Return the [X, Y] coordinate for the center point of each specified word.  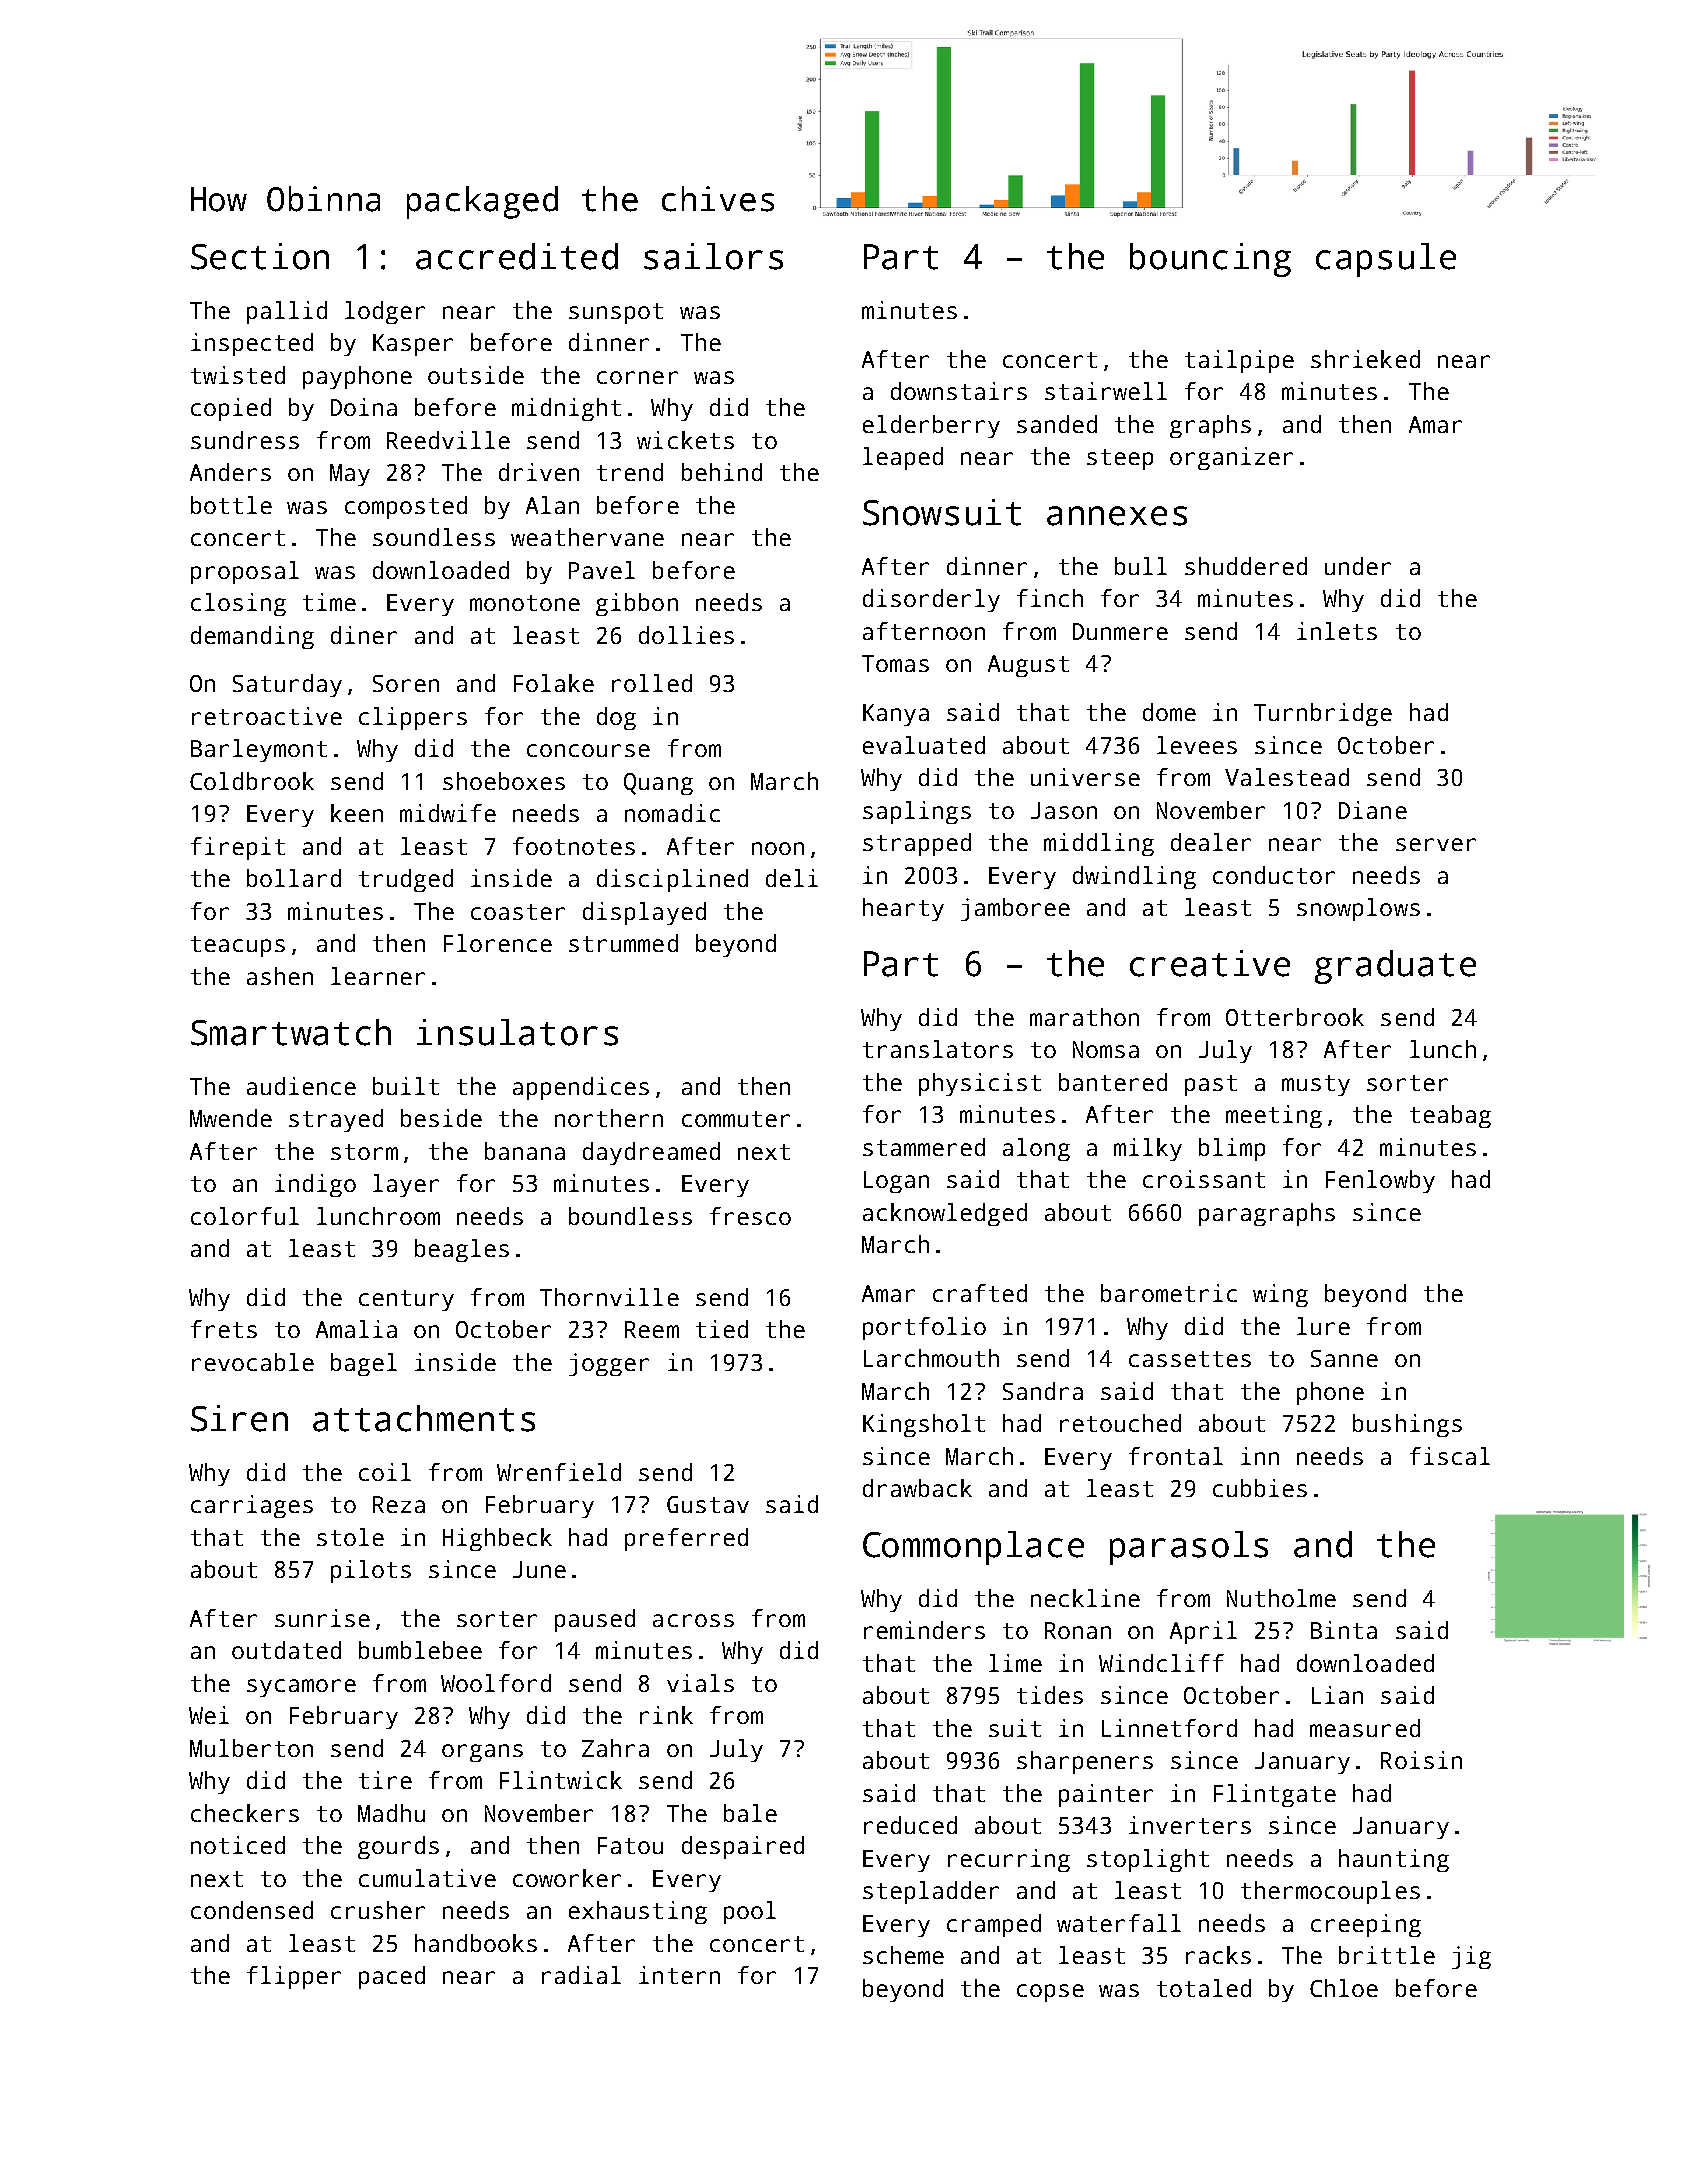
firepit [238, 848]
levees [1197, 745]
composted [406, 507]
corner [637, 377]
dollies [686, 635]
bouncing [1210, 260]
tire [385, 1780]
